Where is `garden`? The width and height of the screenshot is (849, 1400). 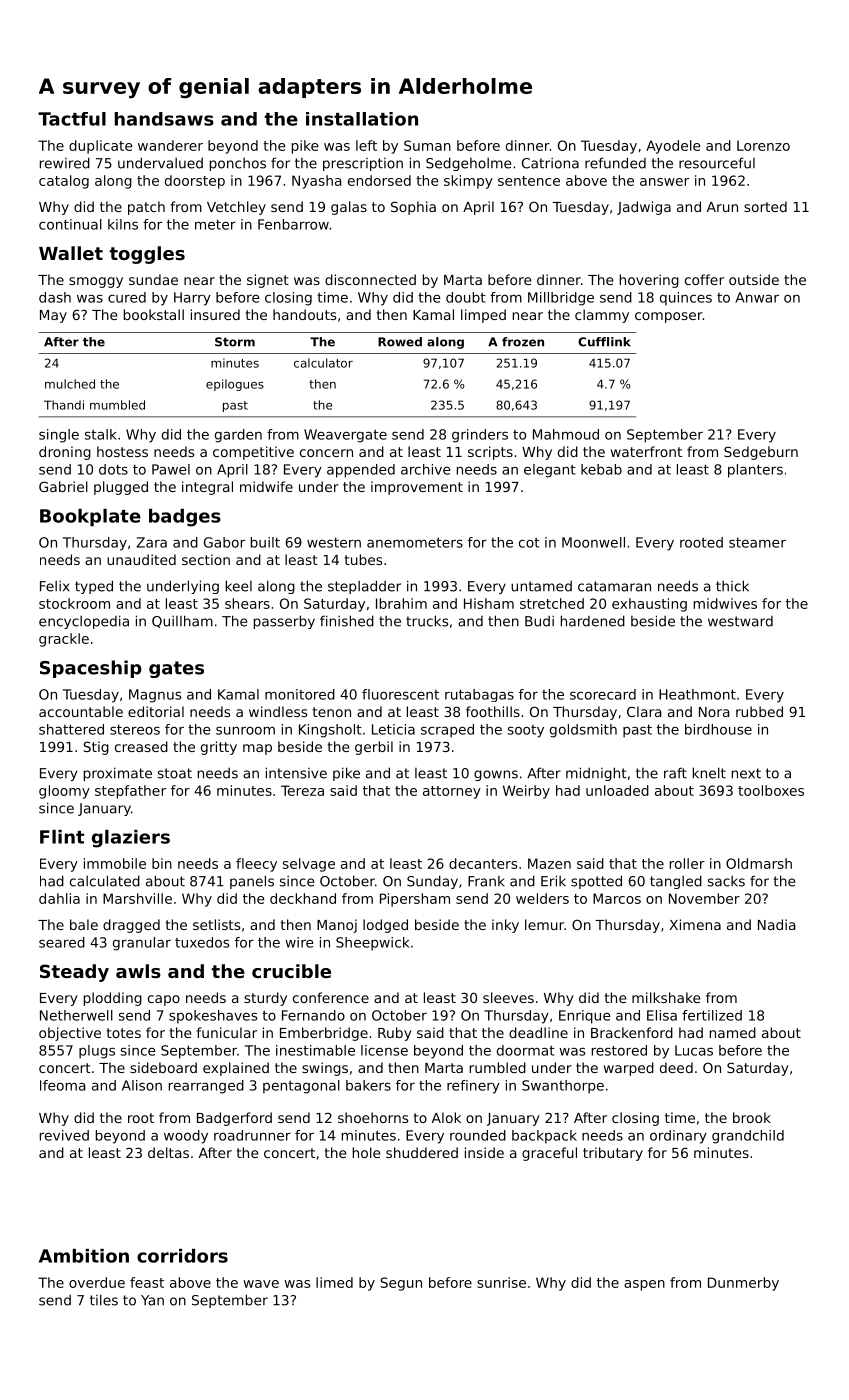
garden is located at coordinates (238, 436).
